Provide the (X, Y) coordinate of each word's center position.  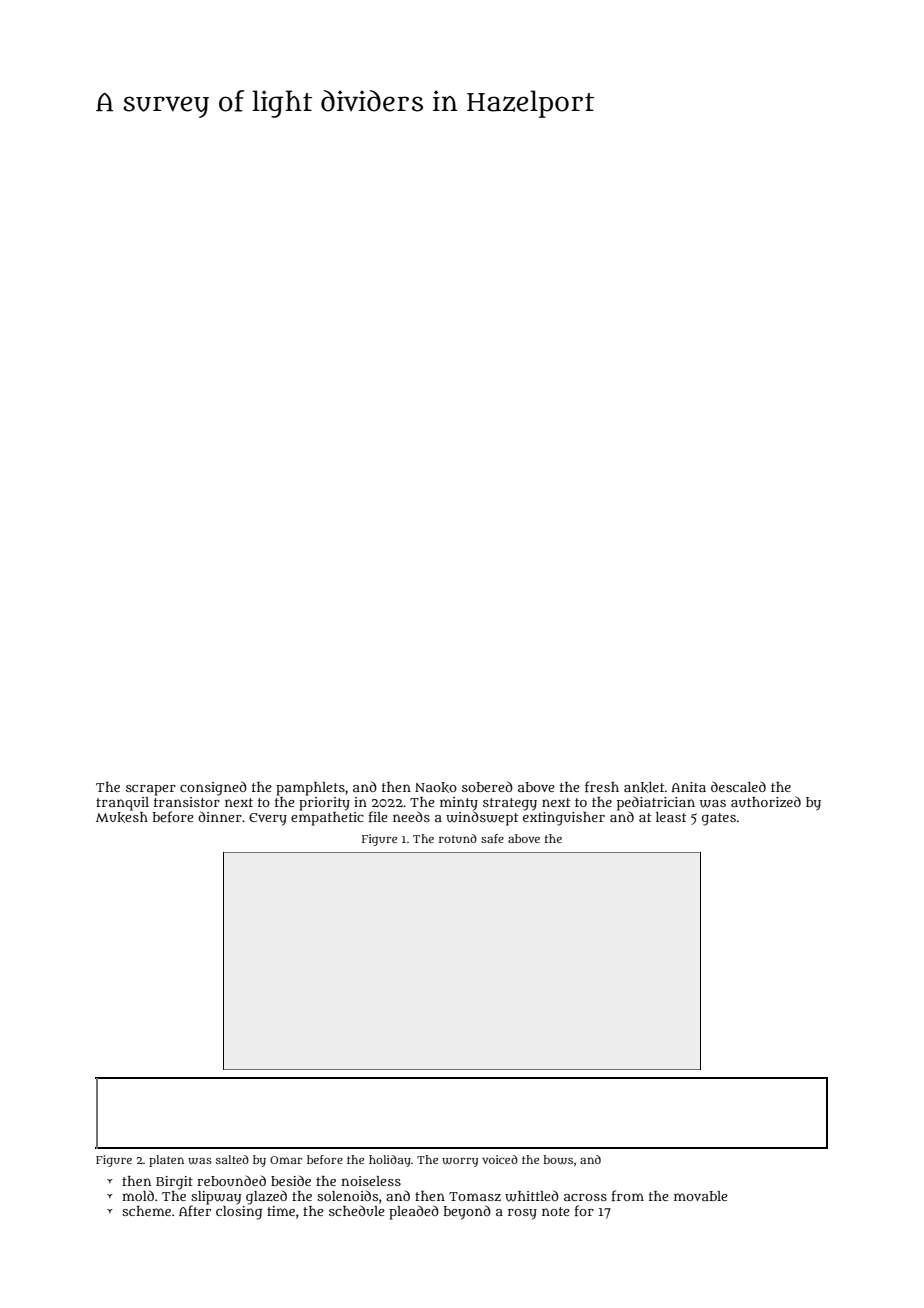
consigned (213, 788)
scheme (146, 1211)
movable (701, 1196)
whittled (532, 1196)
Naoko (436, 787)
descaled (738, 786)
